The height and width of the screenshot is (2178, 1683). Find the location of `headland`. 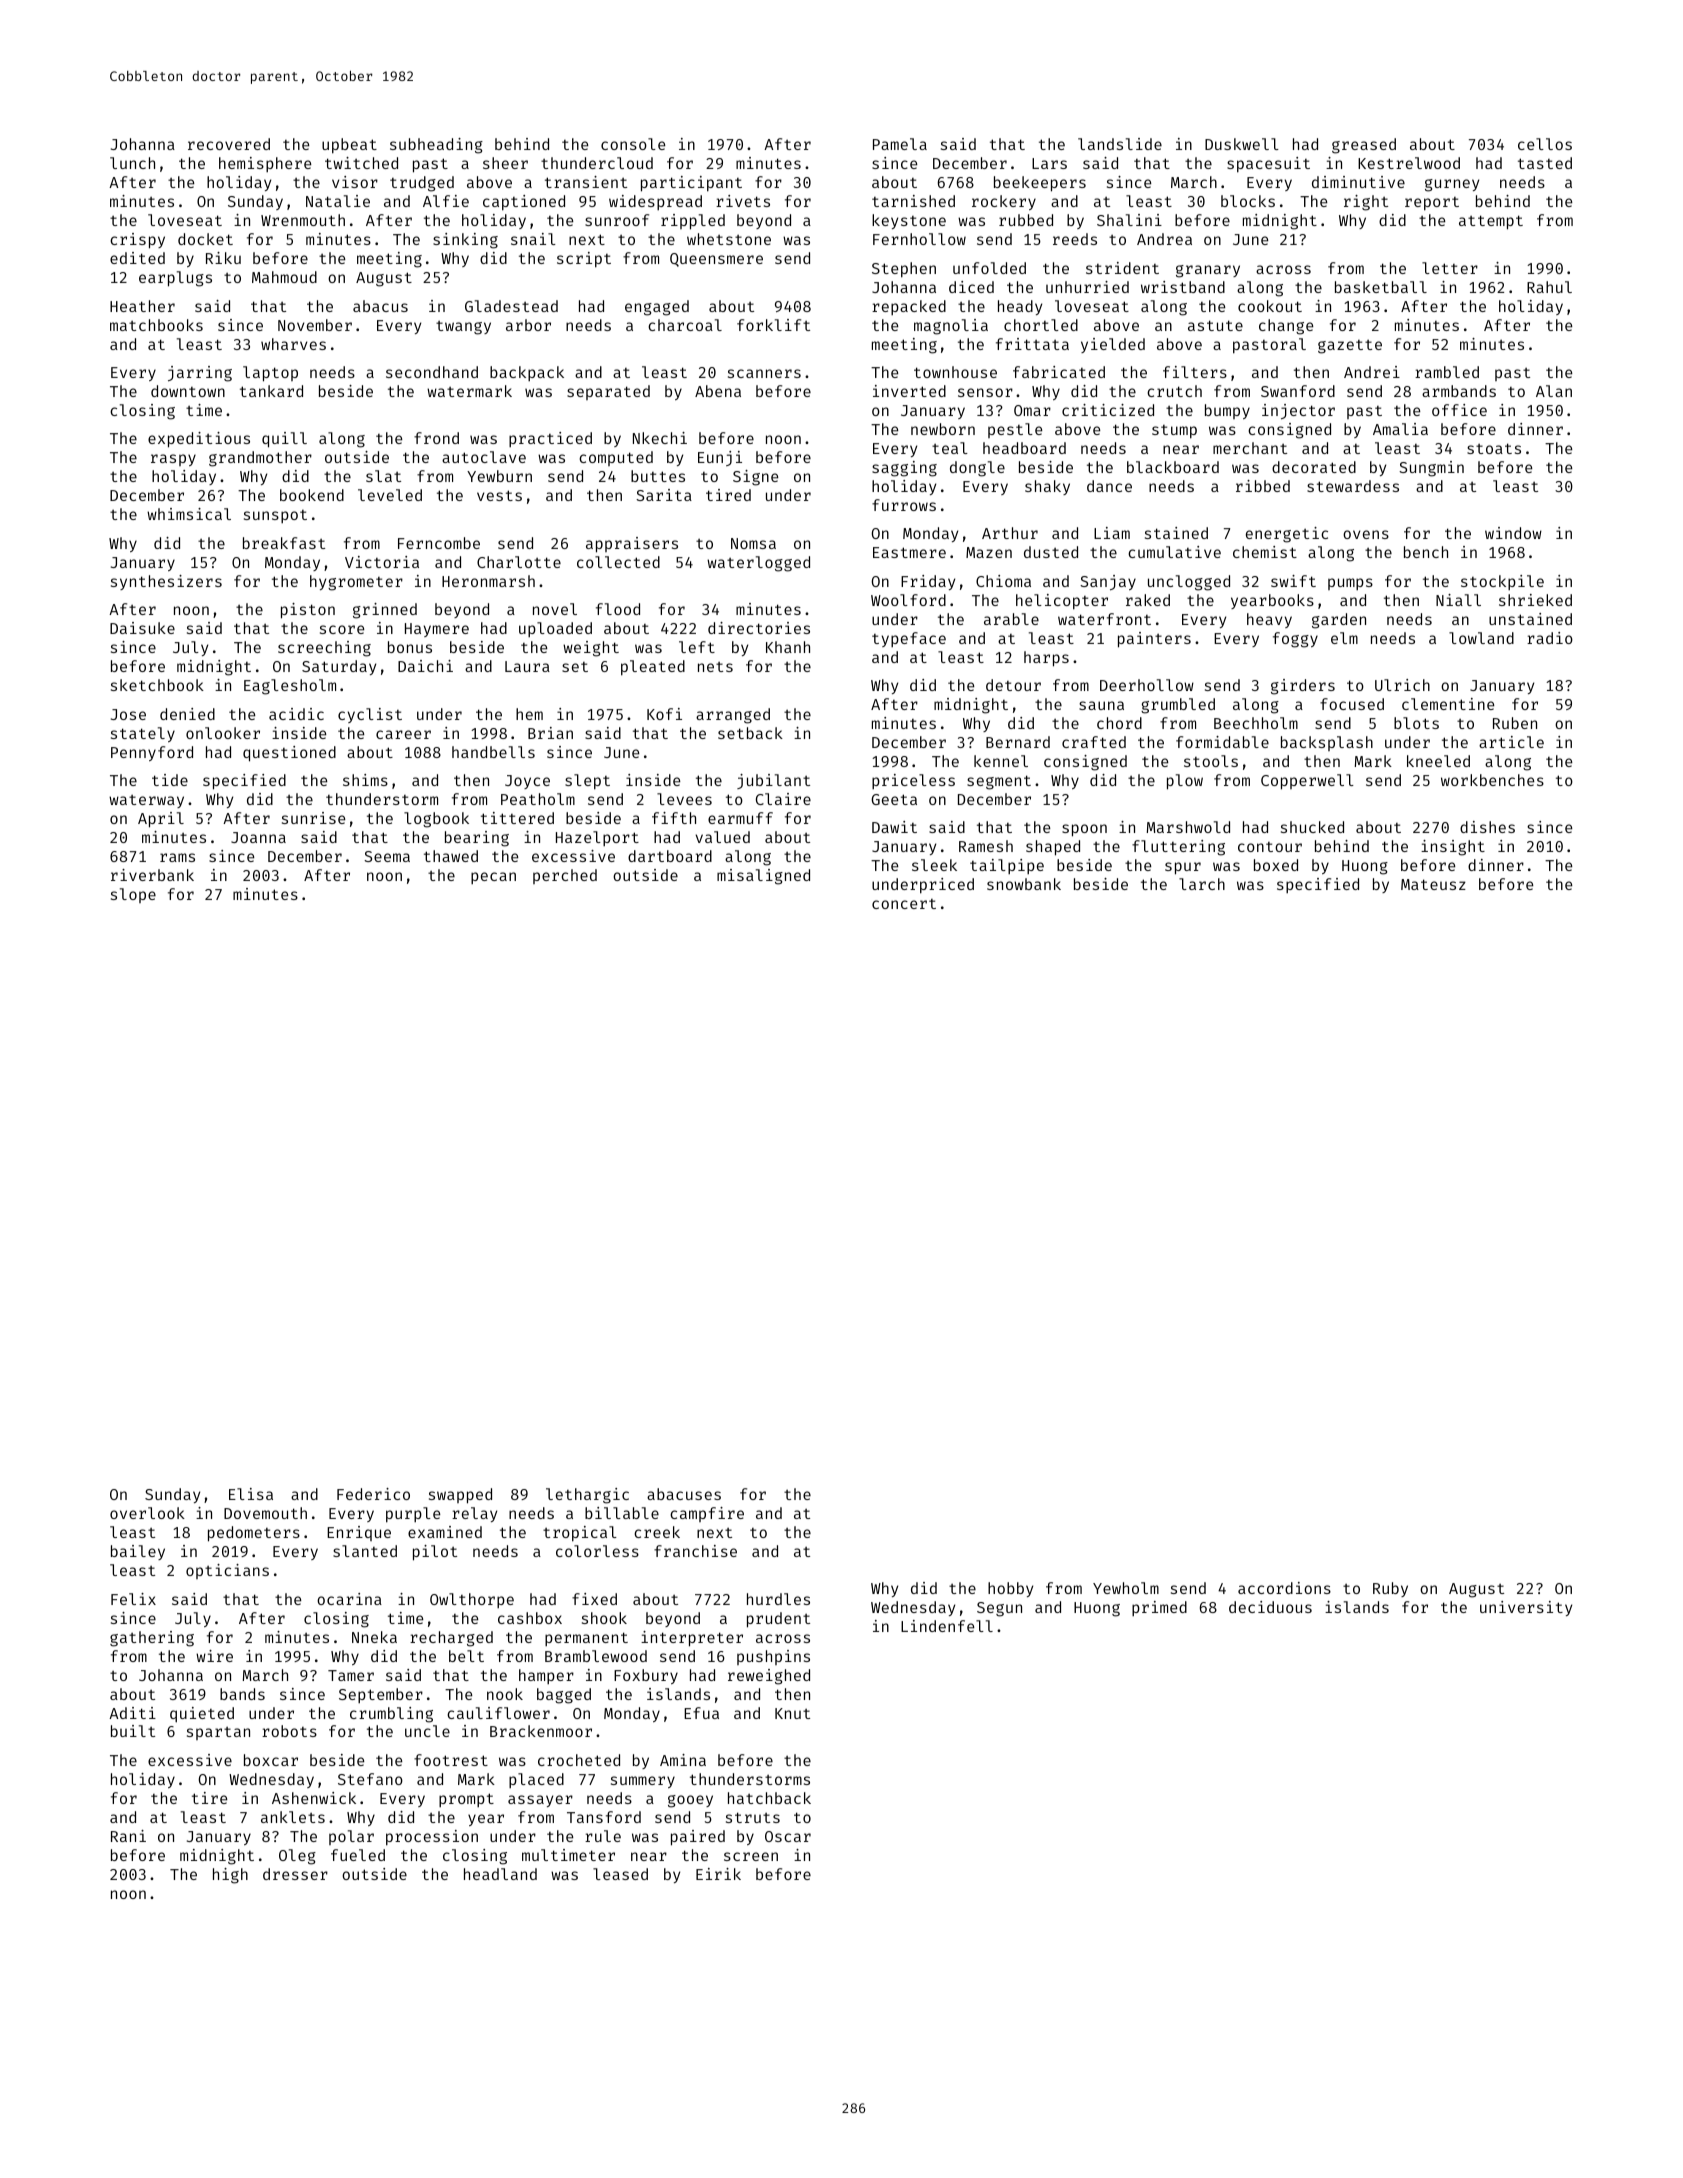

headland is located at coordinates (500, 1874).
